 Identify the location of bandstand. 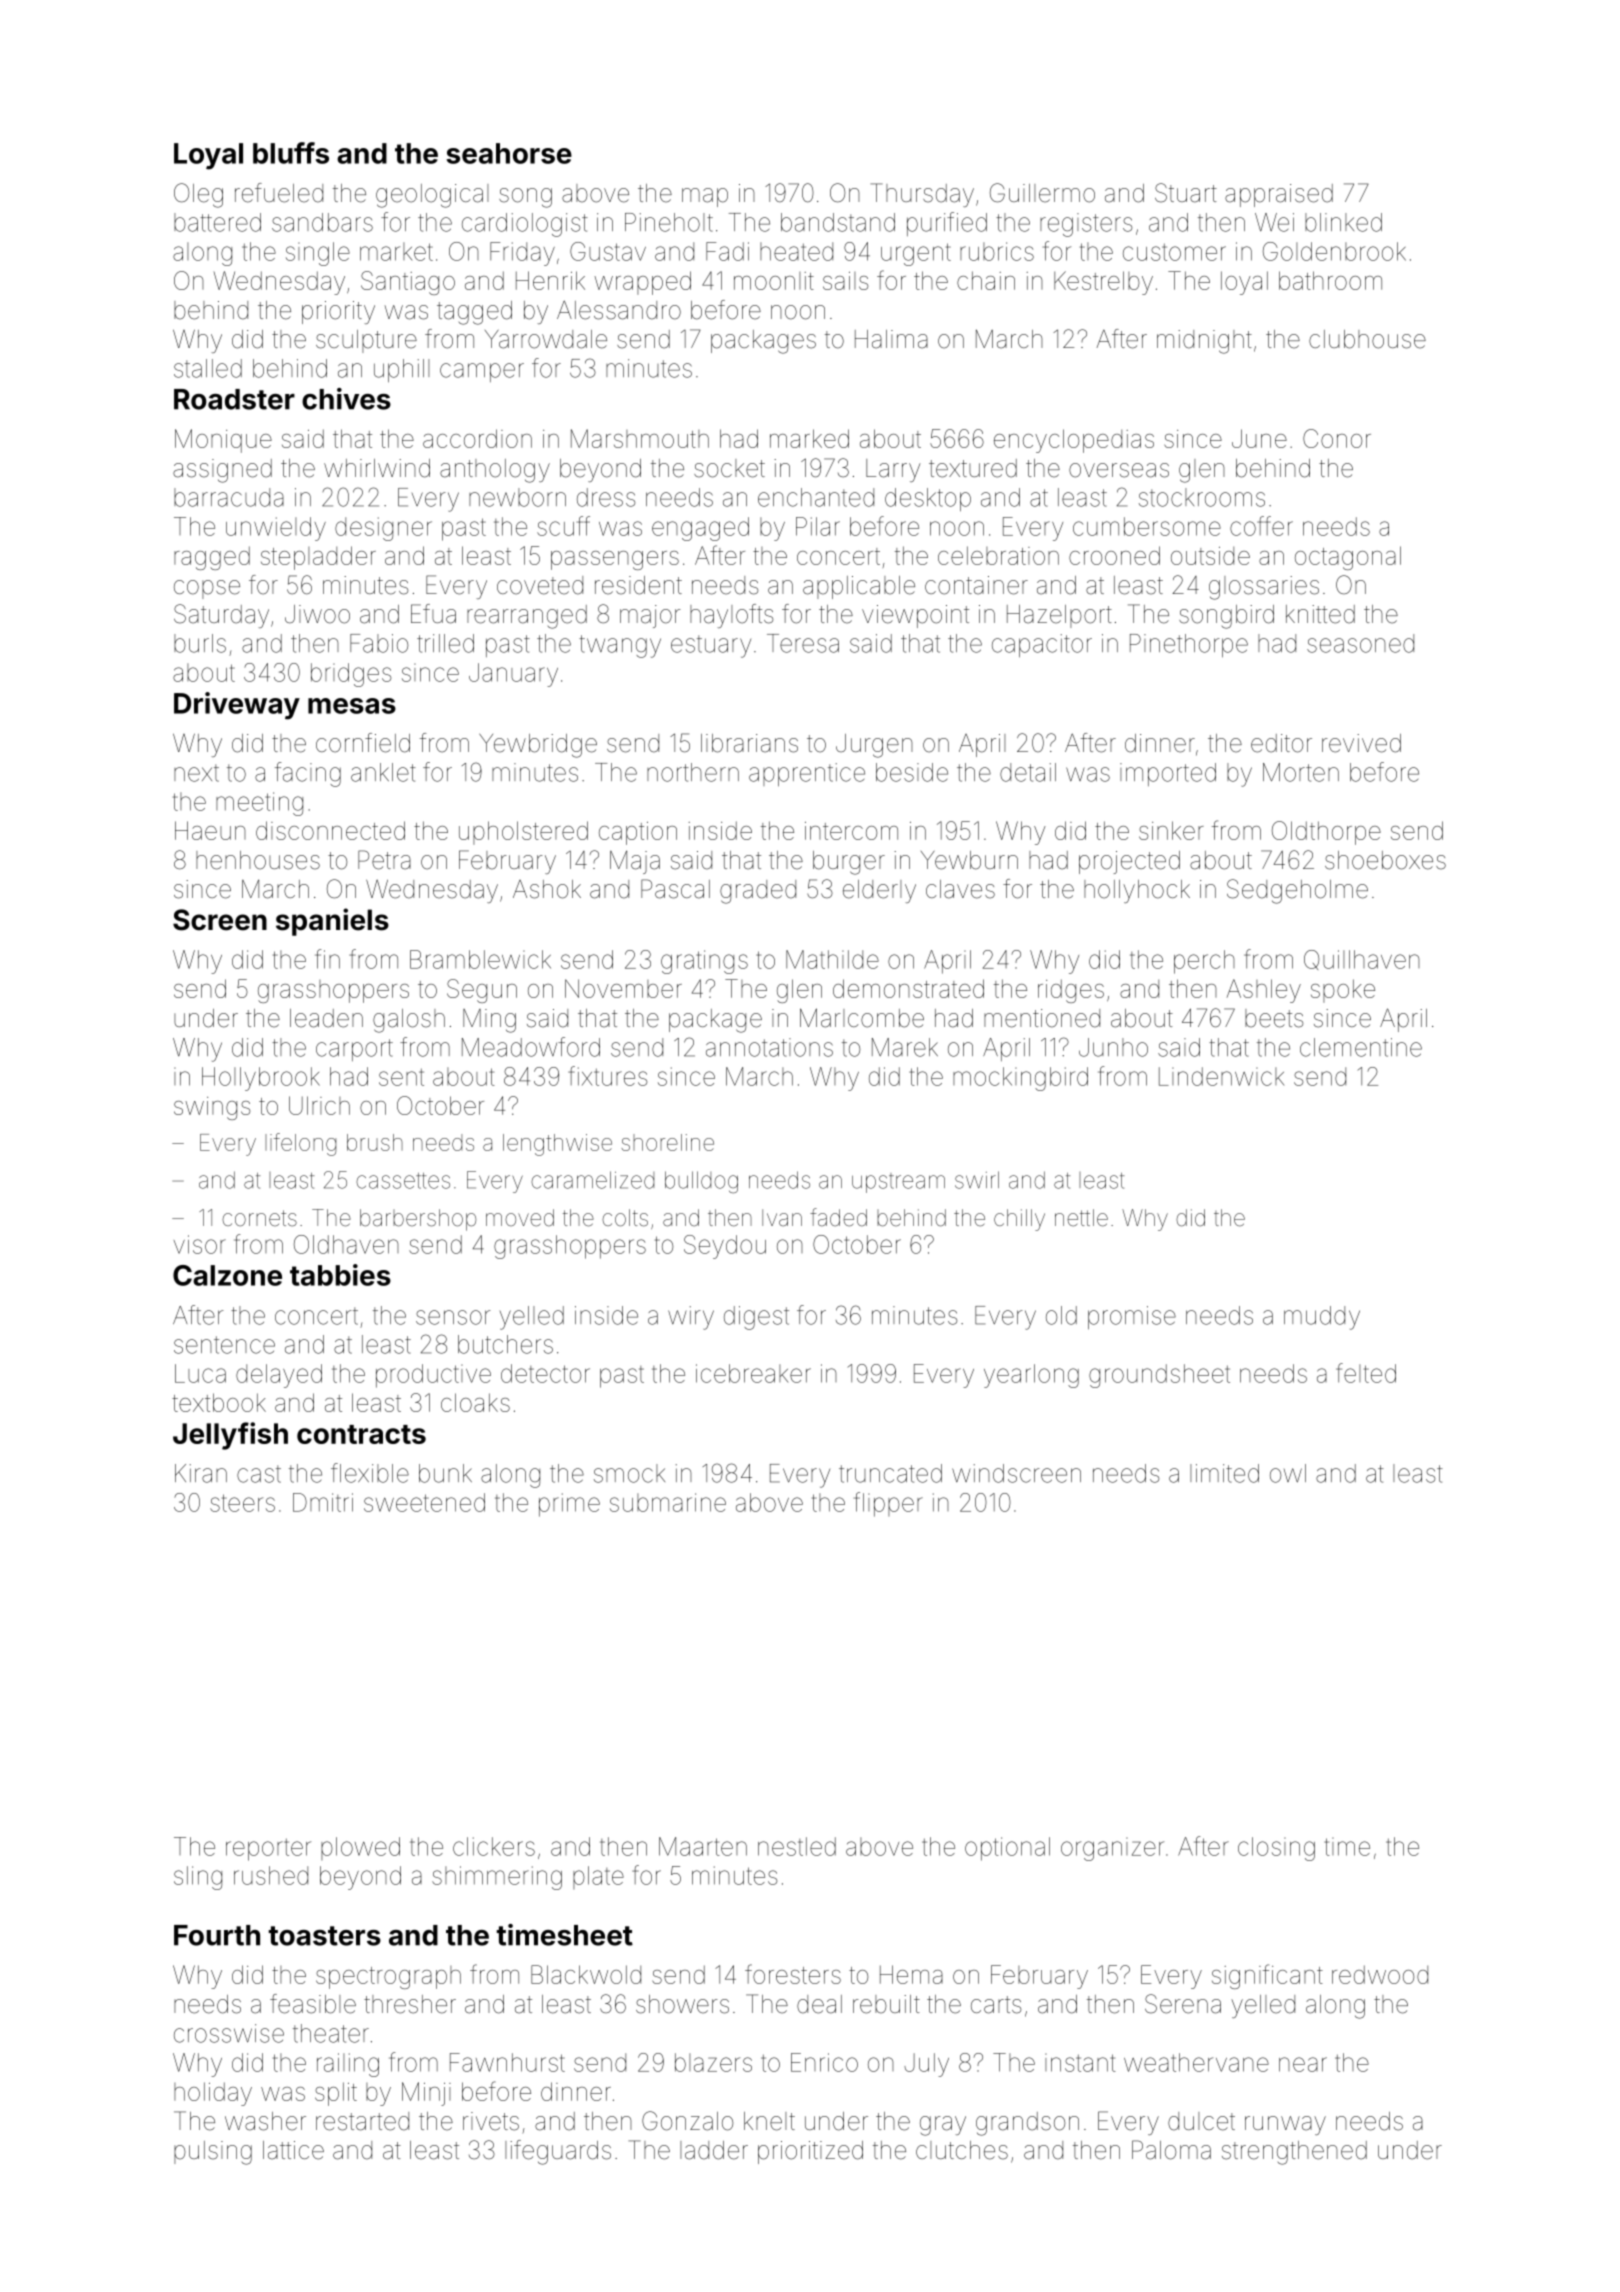
(838, 222).
